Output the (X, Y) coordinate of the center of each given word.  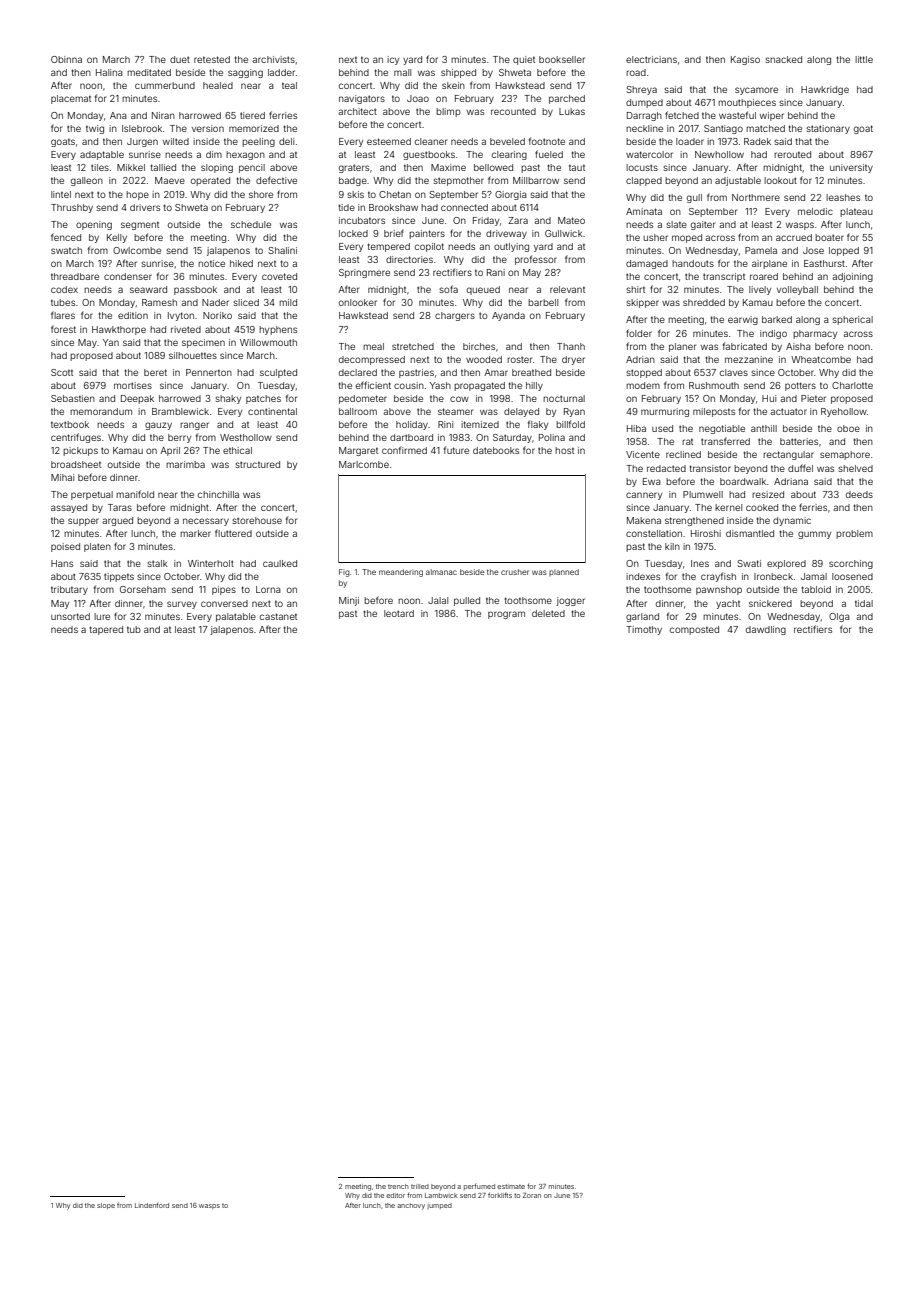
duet (180, 59)
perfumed (479, 1187)
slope (106, 1206)
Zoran (532, 1195)
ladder (281, 72)
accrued (794, 237)
